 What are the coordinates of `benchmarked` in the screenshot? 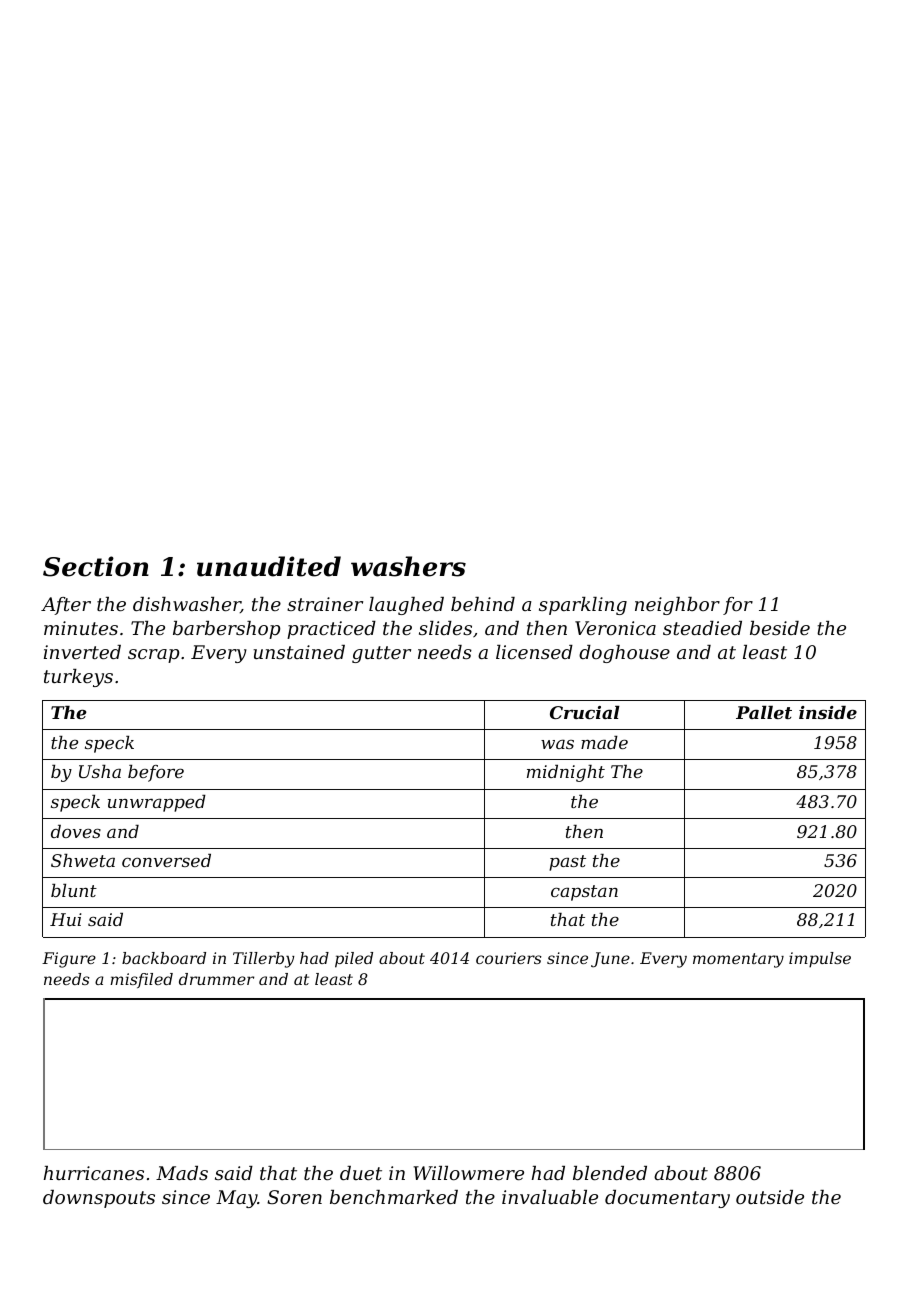 It's located at (394, 1197).
